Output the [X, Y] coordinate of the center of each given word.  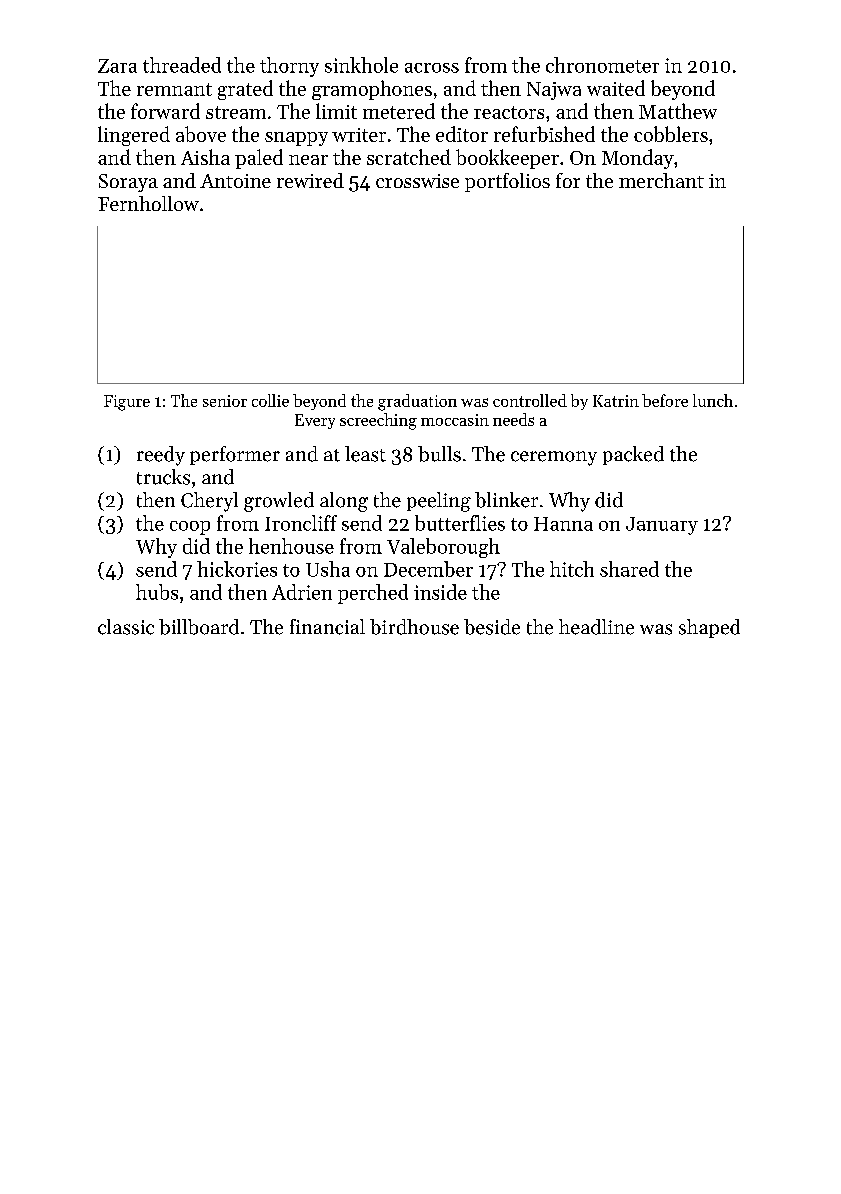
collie [270, 400]
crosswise [417, 181]
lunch [713, 400]
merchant [661, 180]
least [365, 454]
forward [165, 111]
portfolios [507, 182]
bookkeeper [507, 159]
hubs [157, 592]
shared [629, 569]
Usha [328, 569]
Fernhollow [148, 203]
